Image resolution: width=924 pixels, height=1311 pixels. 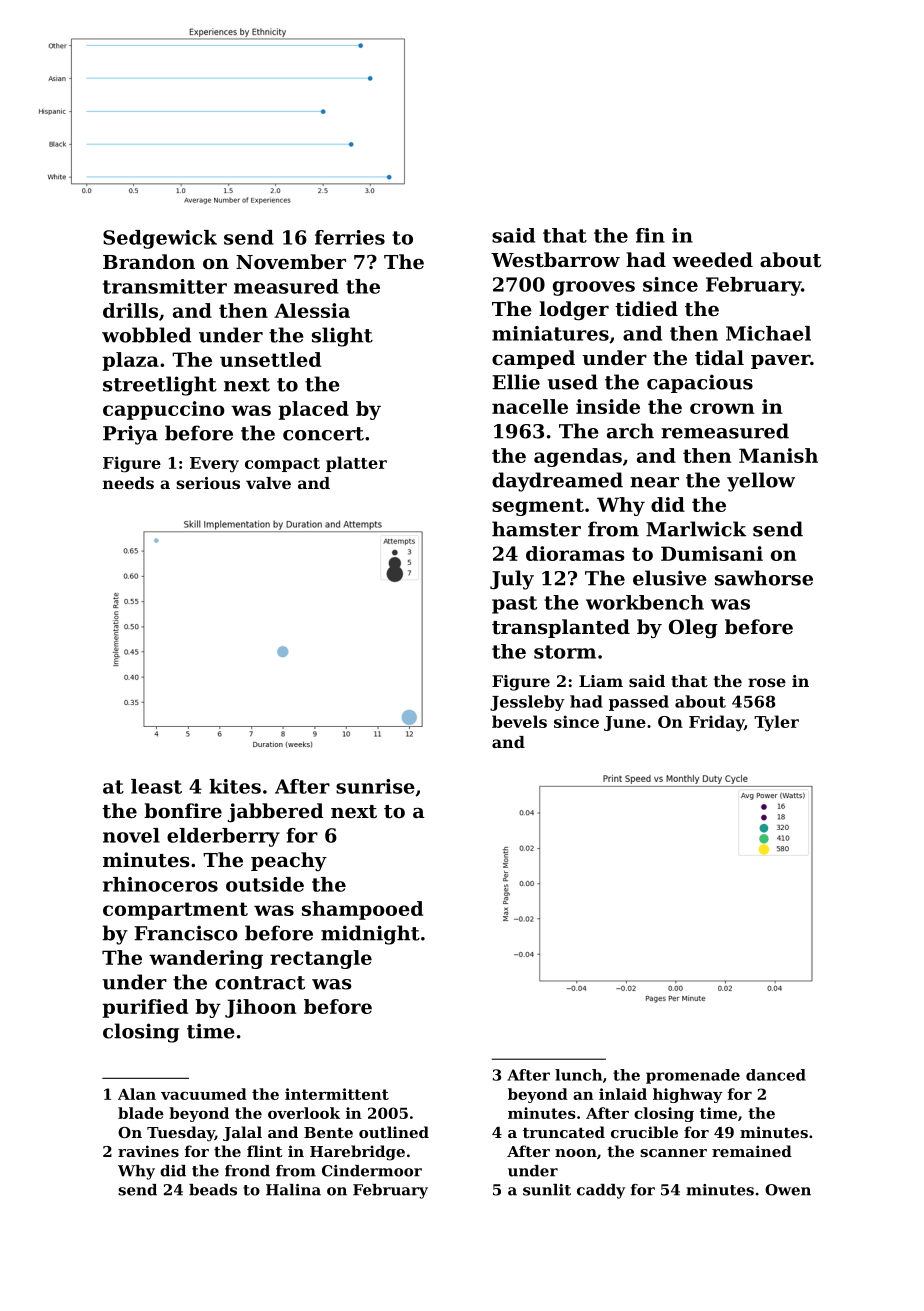 I want to click on weeded, so click(x=712, y=259).
